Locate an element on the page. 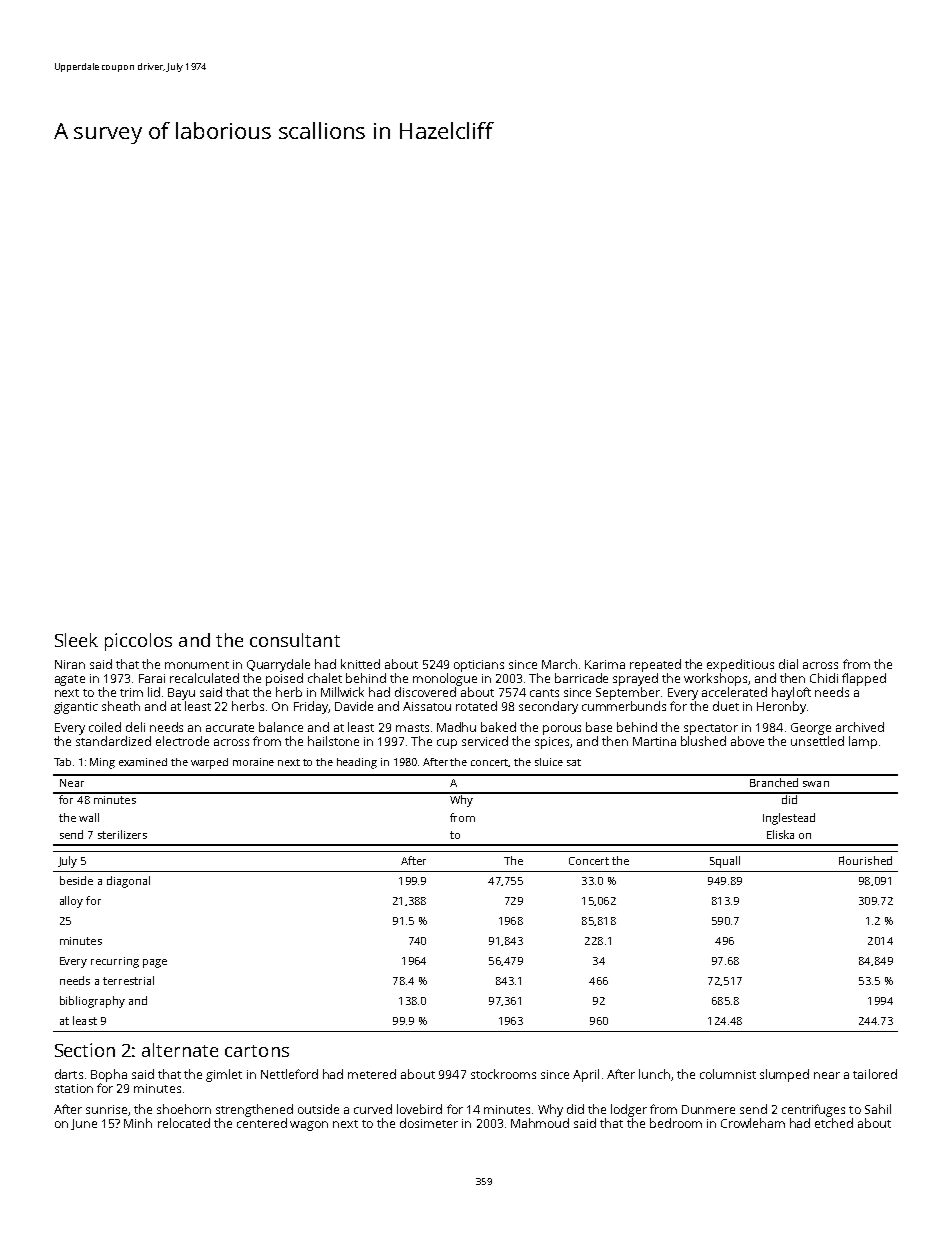 The image size is (952, 1233). dial is located at coordinates (788, 664).
